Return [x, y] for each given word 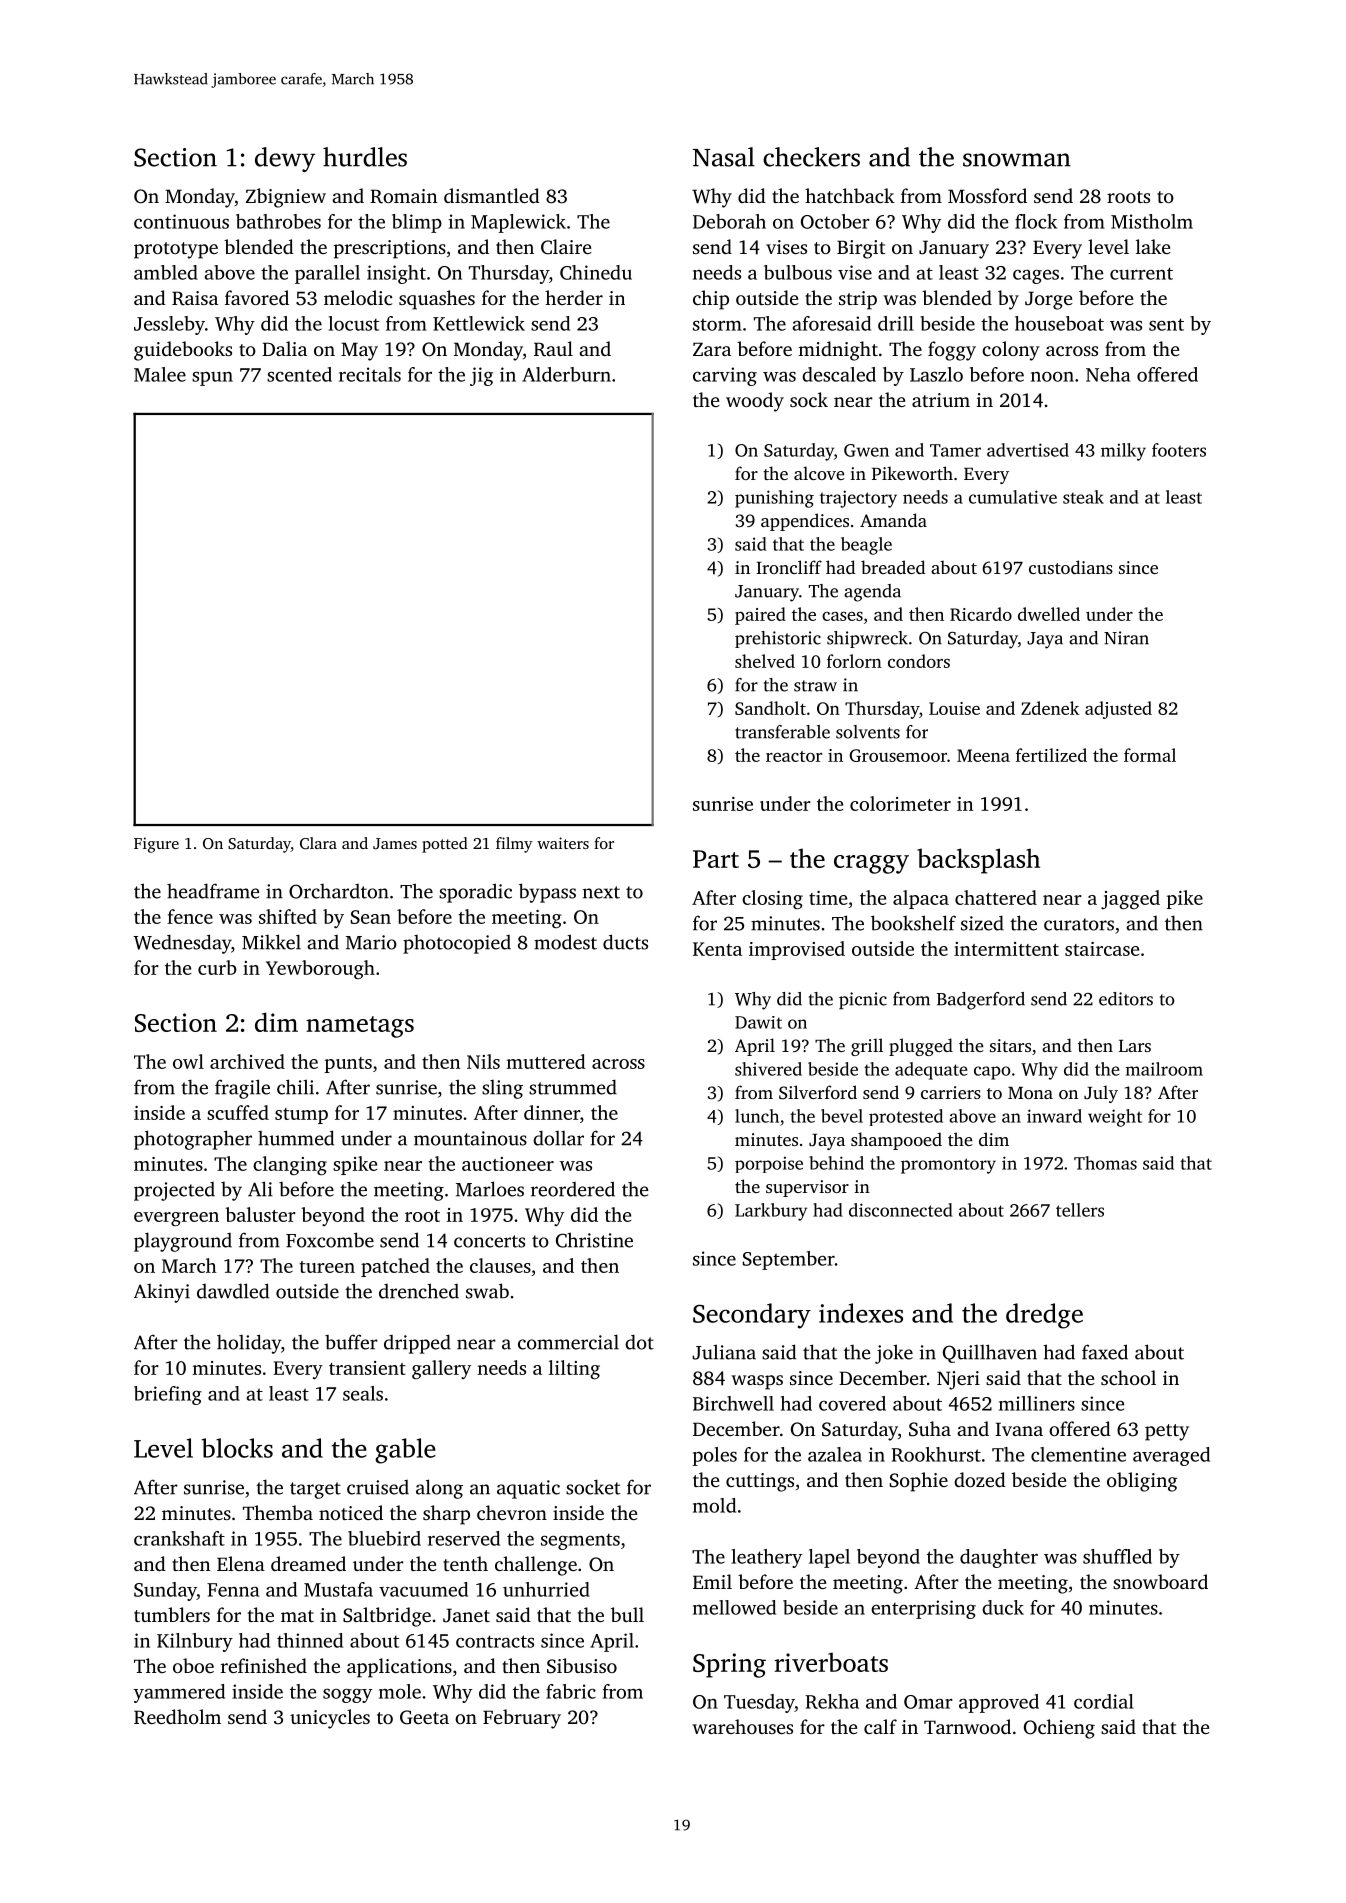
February [522, 1719]
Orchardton [339, 891]
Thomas [1105, 1163]
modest [565, 942]
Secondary [752, 1316]
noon [1052, 377]
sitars [1010, 1045]
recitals [370, 374]
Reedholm [177, 1717]
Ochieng [1059, 1729]
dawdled [233, 1291]
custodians [1071, 567]
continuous [181, 221]
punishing [774, 499]
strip [858, 300]
